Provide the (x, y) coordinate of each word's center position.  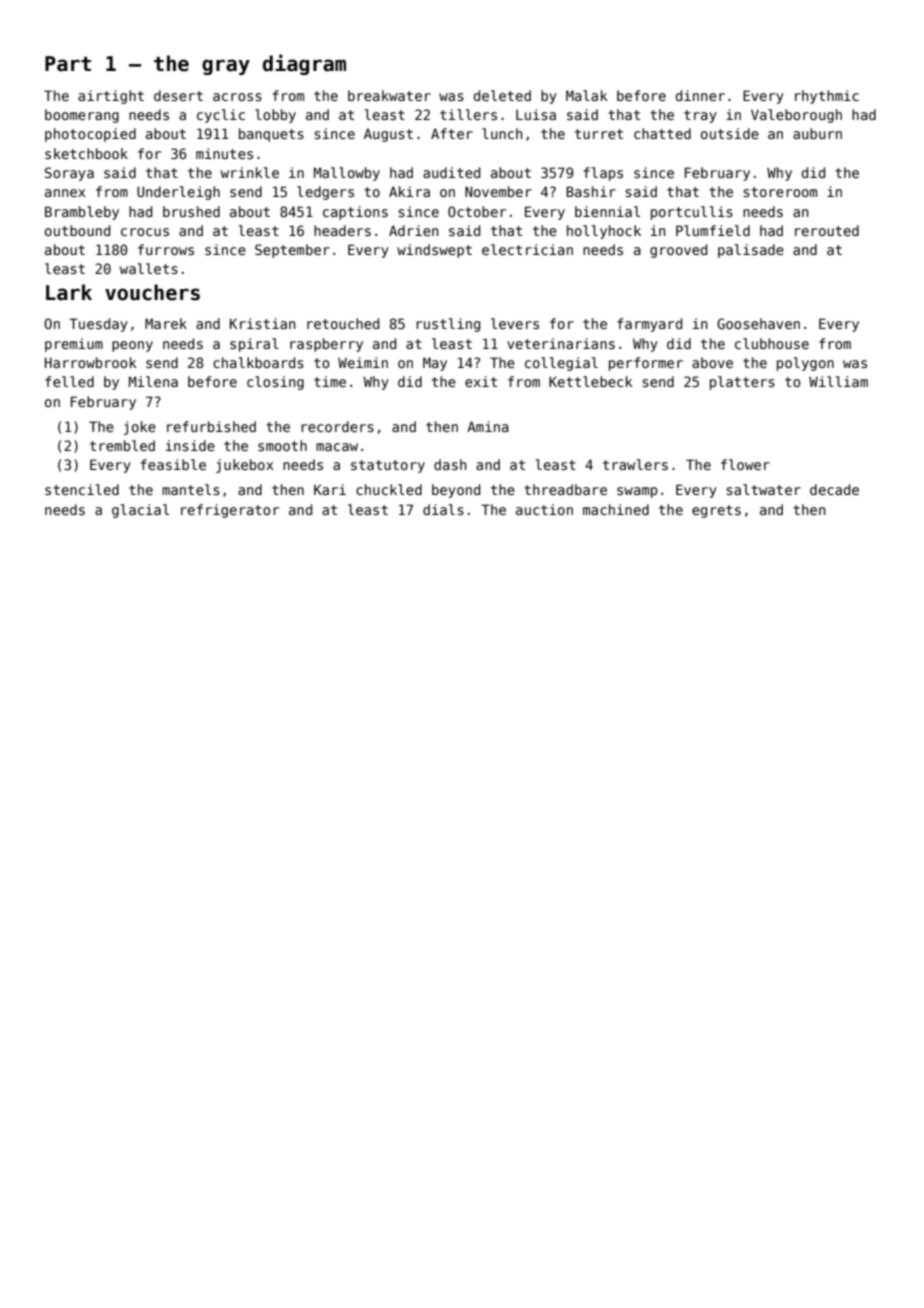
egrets (716, 511)
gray (226, 67)
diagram (304, 64)
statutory (388, 466)
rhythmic (827, 97)
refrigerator (230, 511)
